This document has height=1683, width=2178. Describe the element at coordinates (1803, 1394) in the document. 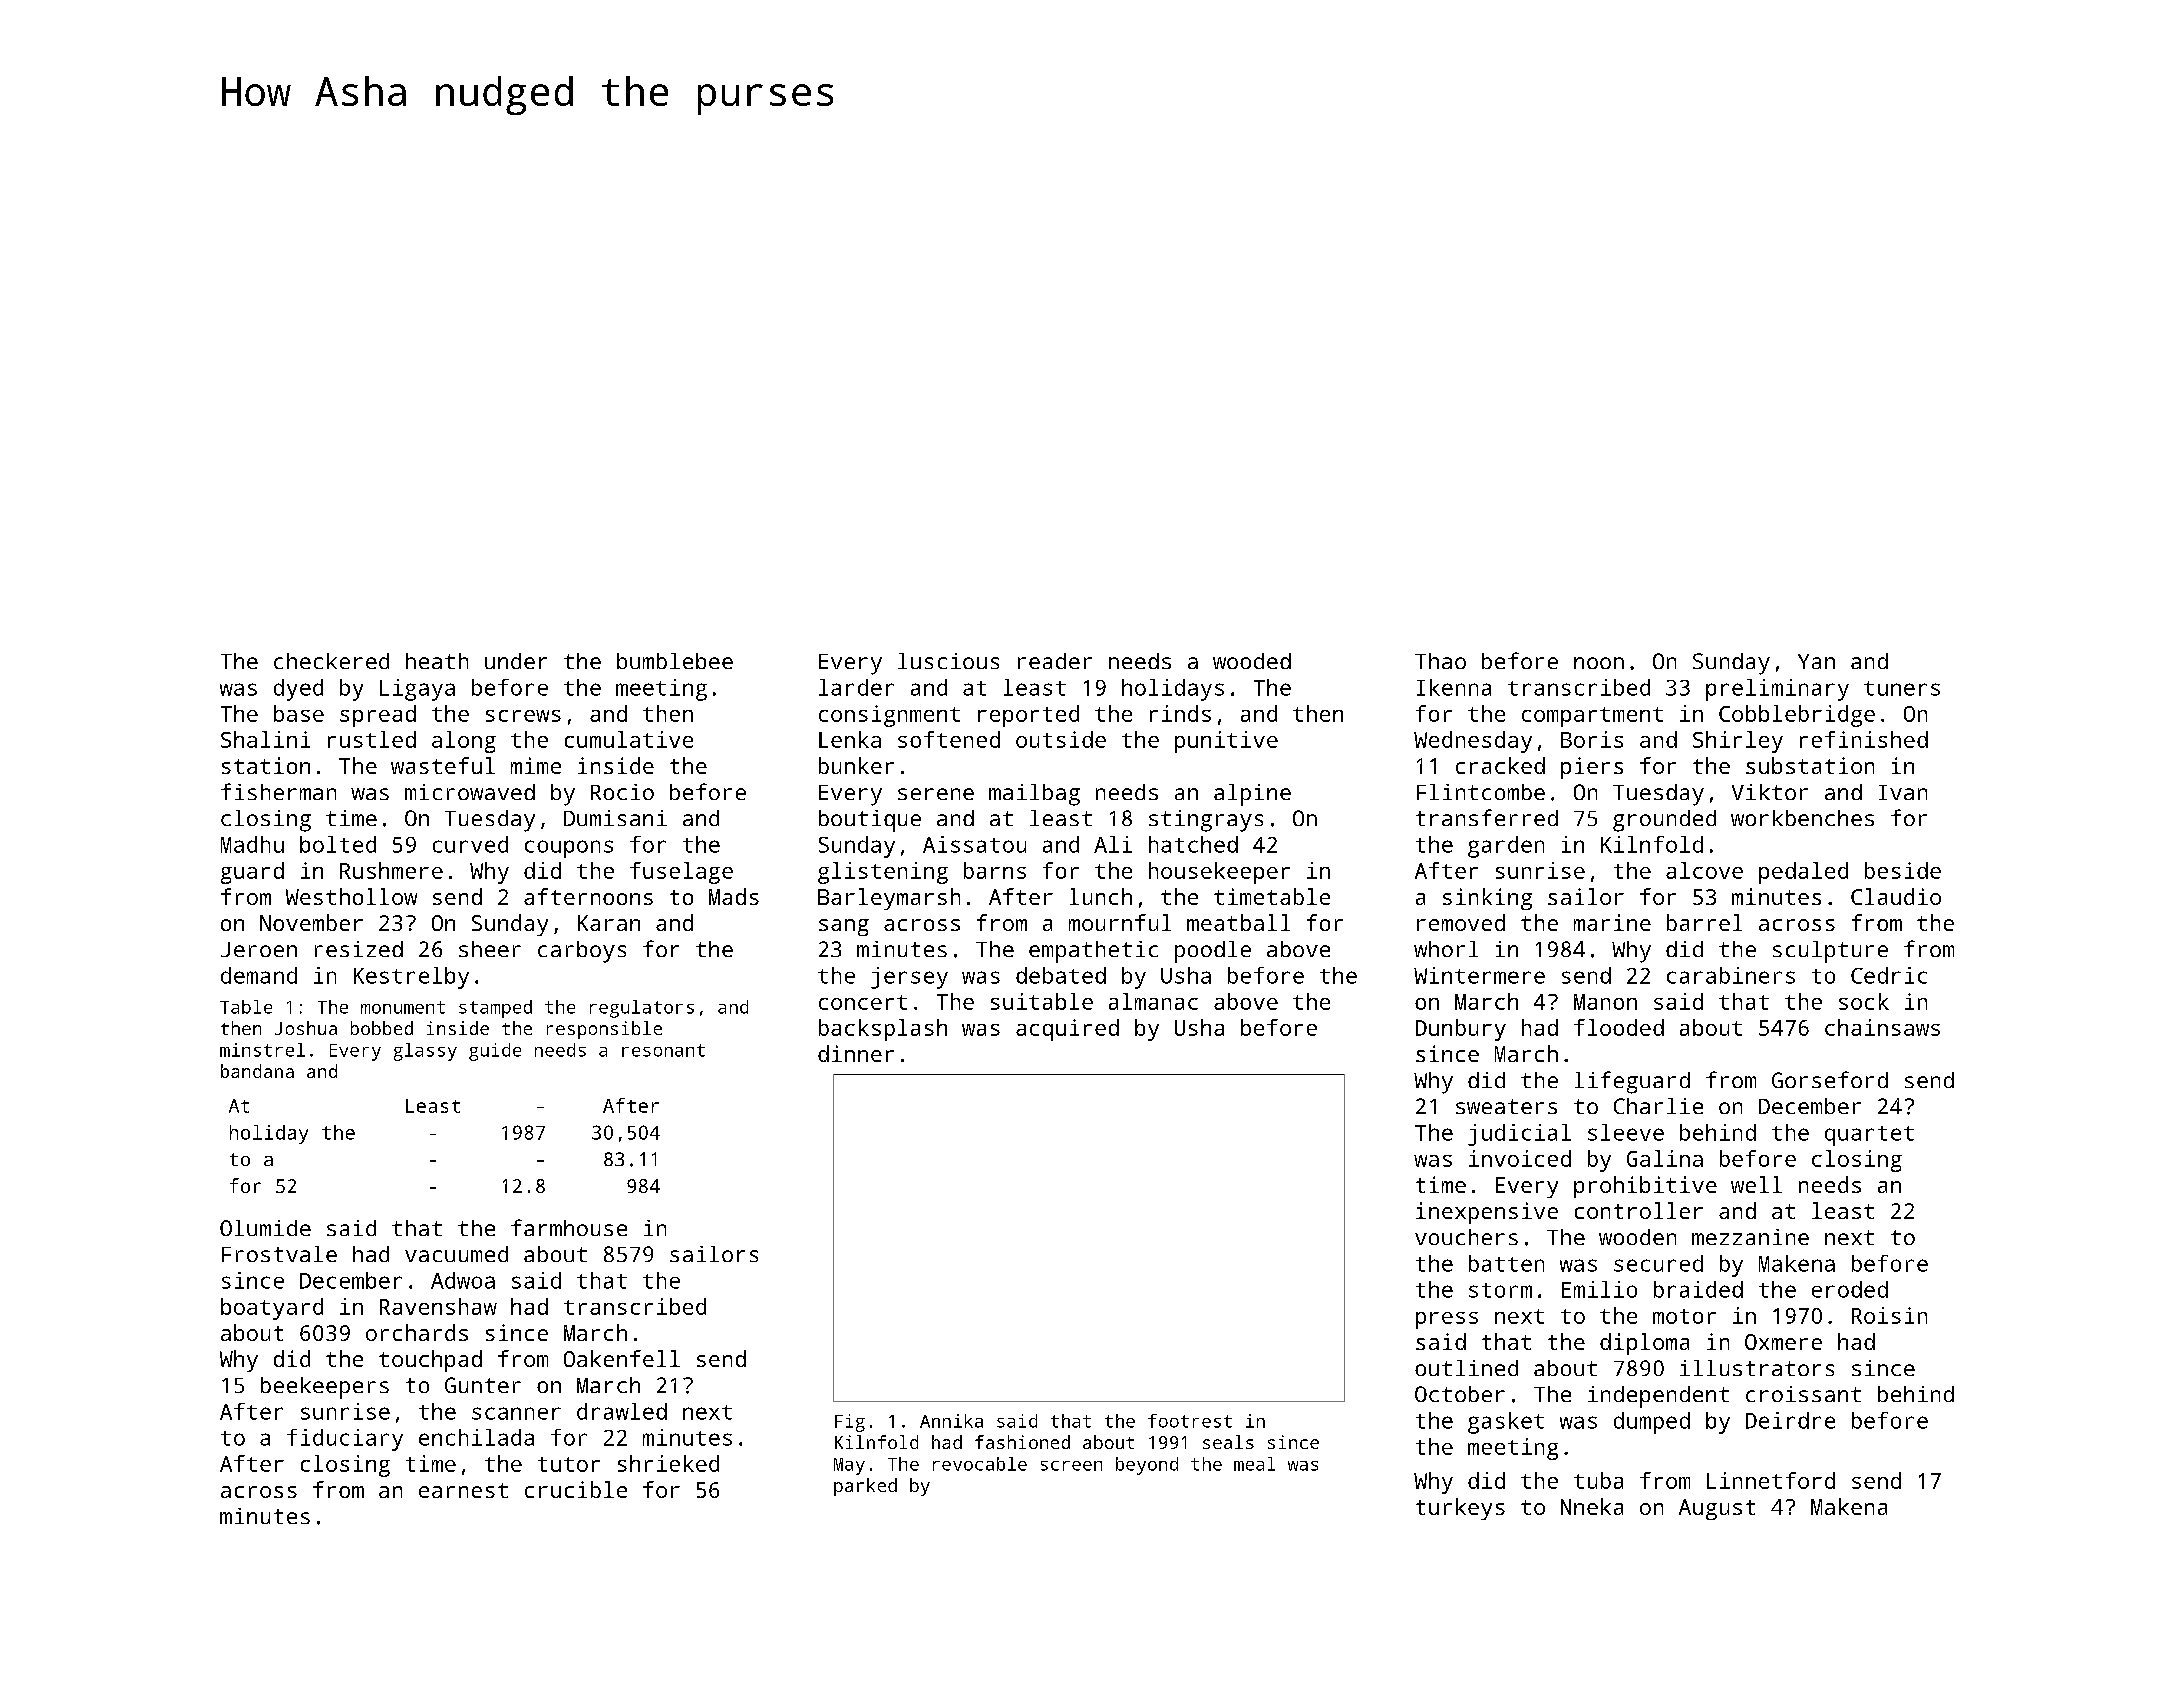

I see `croissant` at that location.
